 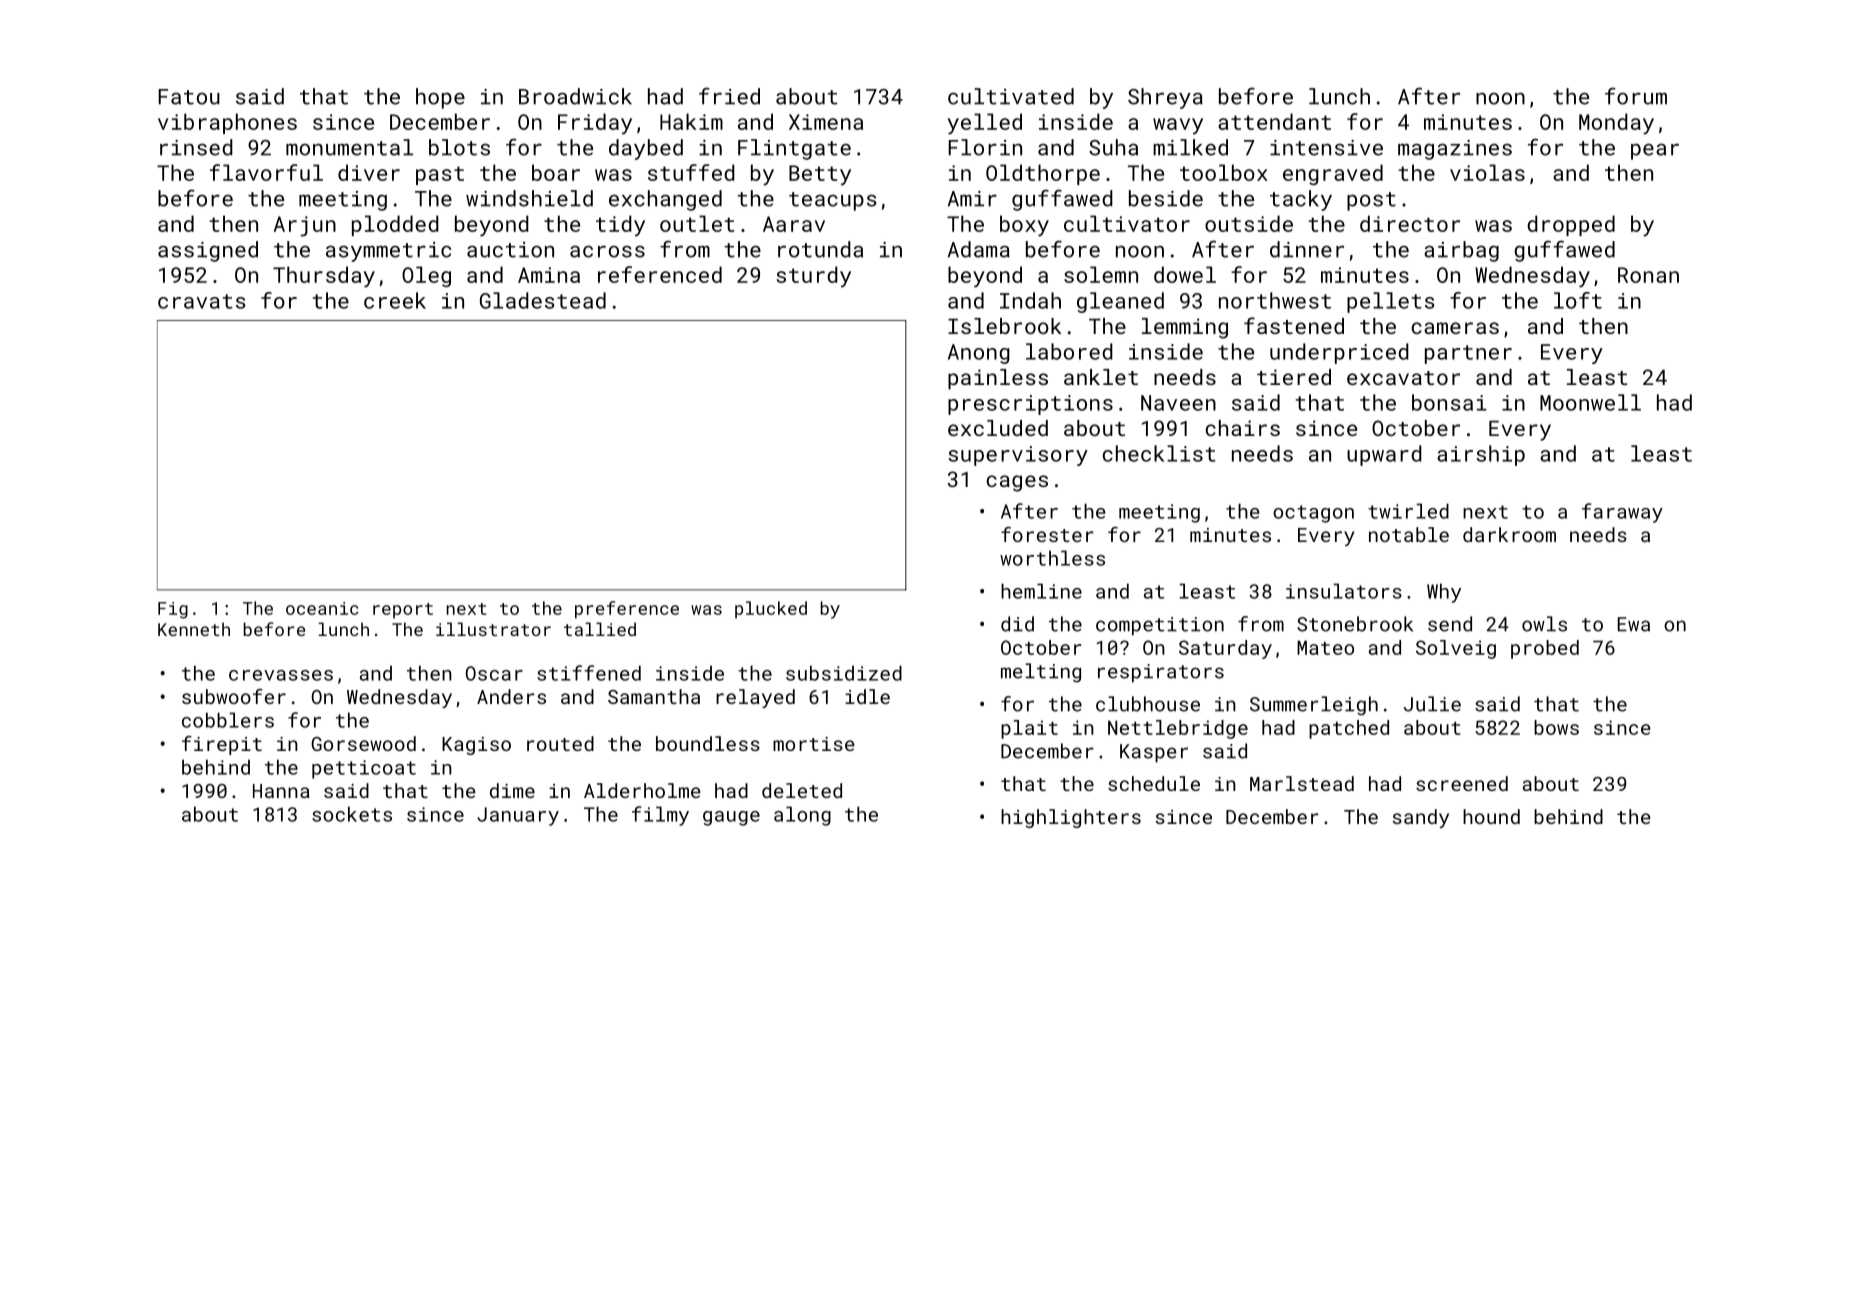 What do you see at coordinates (395, 225) in the page?
I see `plodded` at bounding box center [395, 225].
